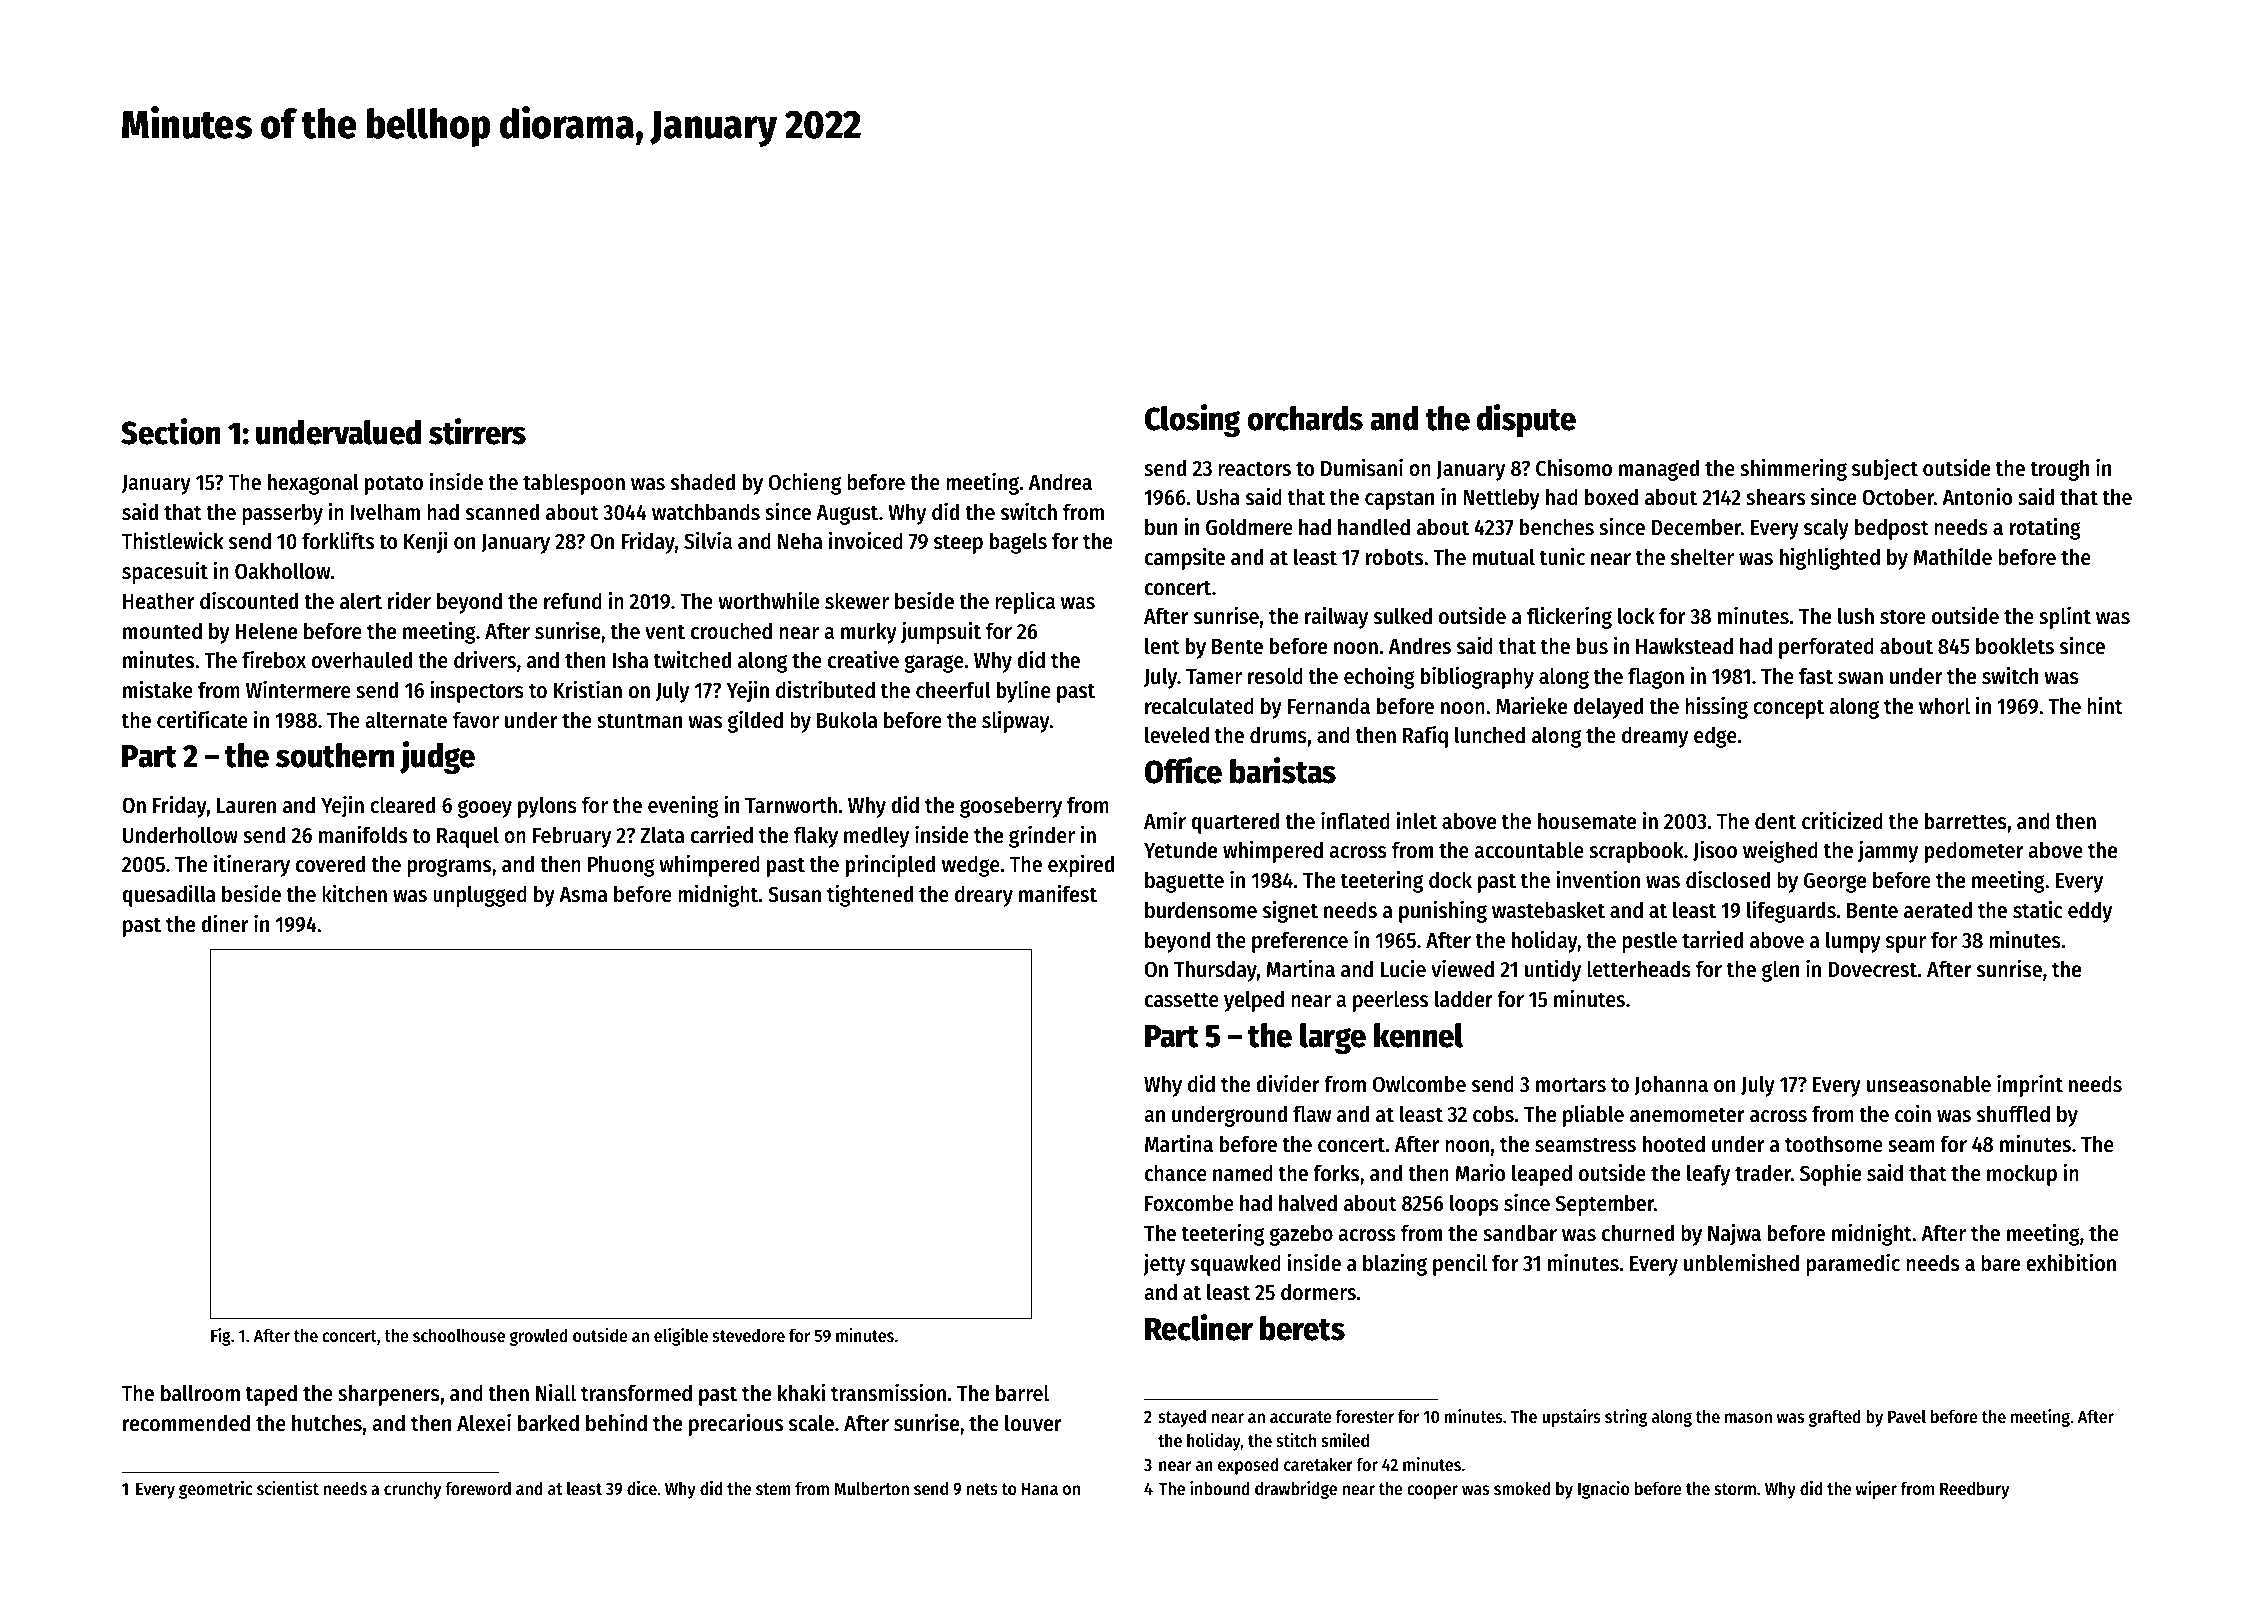 Image resolution: width=2264 pixels, height=1601 pixels. What do you see at coordinates (224, 923) in the page?
I see `diner` at bounding box center [224, 923].
